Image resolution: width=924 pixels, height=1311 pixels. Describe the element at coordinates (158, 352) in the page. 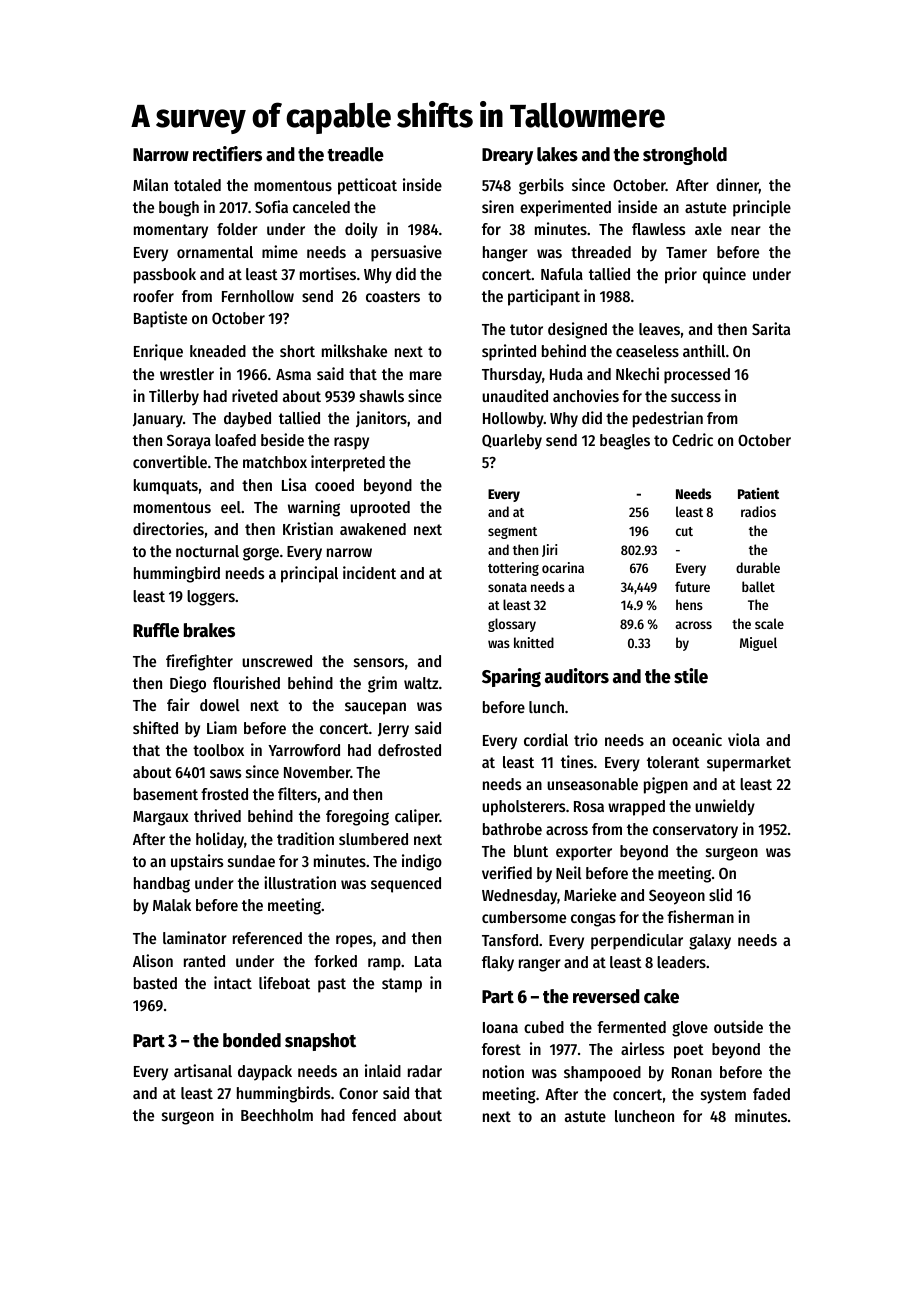

I see `Enrique` at that location.
